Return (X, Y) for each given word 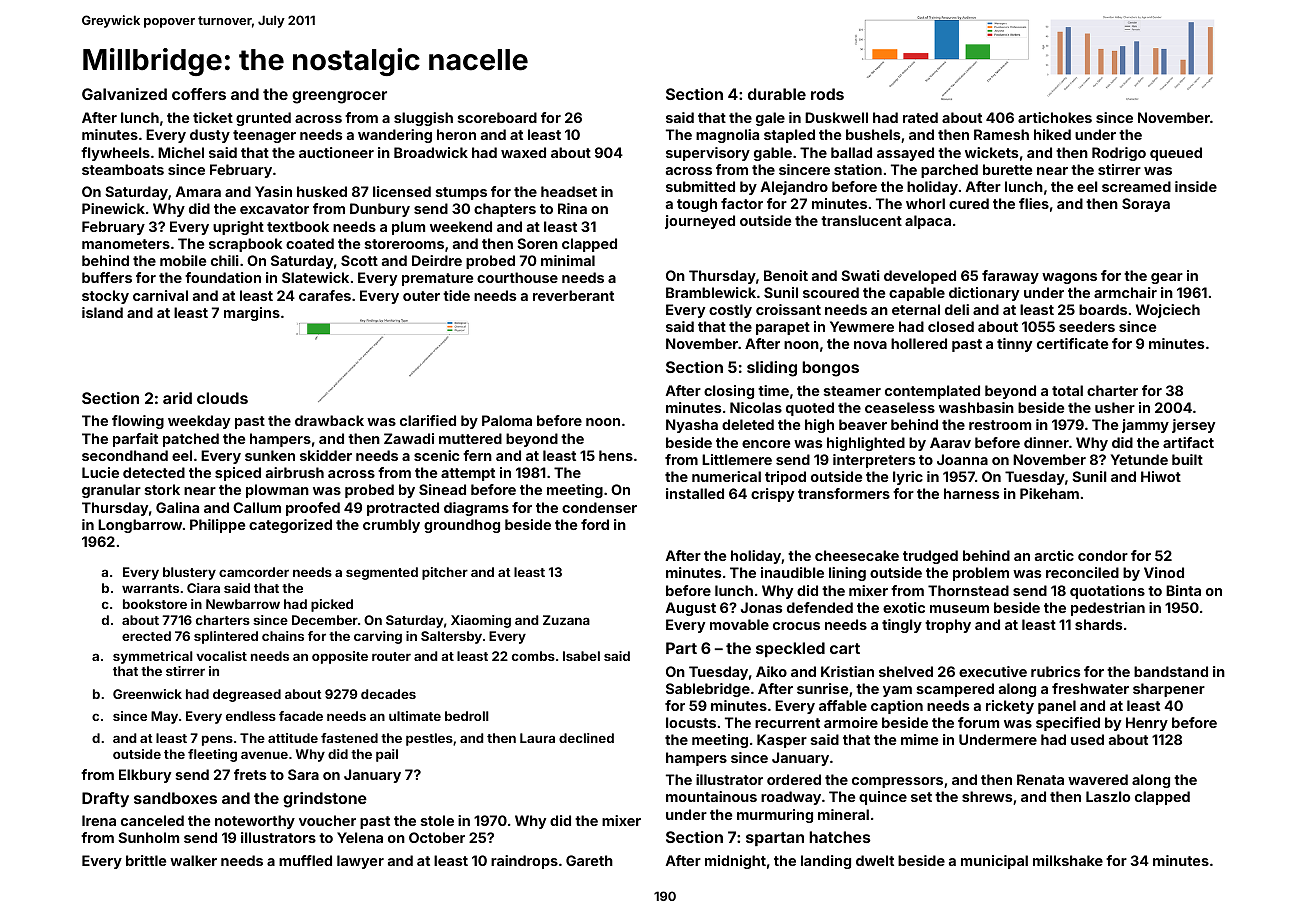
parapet (783, 328)
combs (533, 656)
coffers (199, 94)
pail (387, 755)
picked (332, 605)
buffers (107, 277)
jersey (1193, 426)
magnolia (727, 136)
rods (827, 94)
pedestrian (1108, 609)
